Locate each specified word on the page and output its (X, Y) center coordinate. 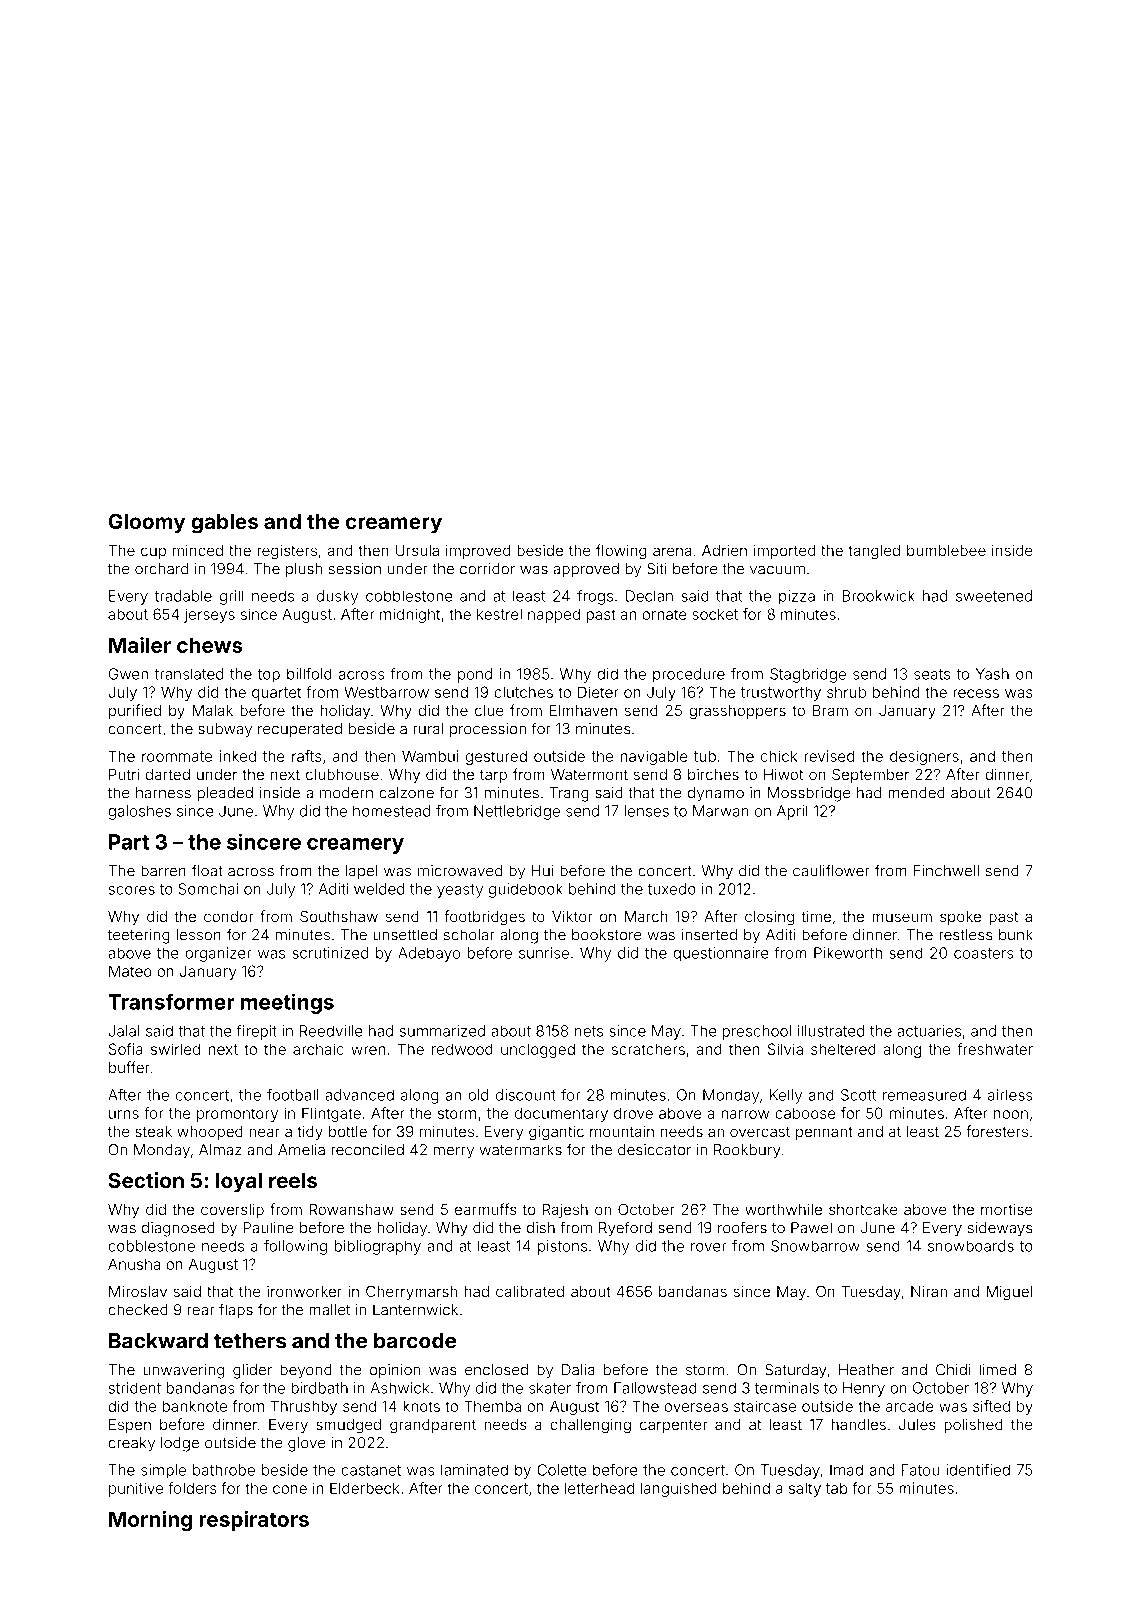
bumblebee (946, 550)
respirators (254, 1521)
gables (224, 524)
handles (859, 1424)
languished (679, 1489)
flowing (621, 552)
